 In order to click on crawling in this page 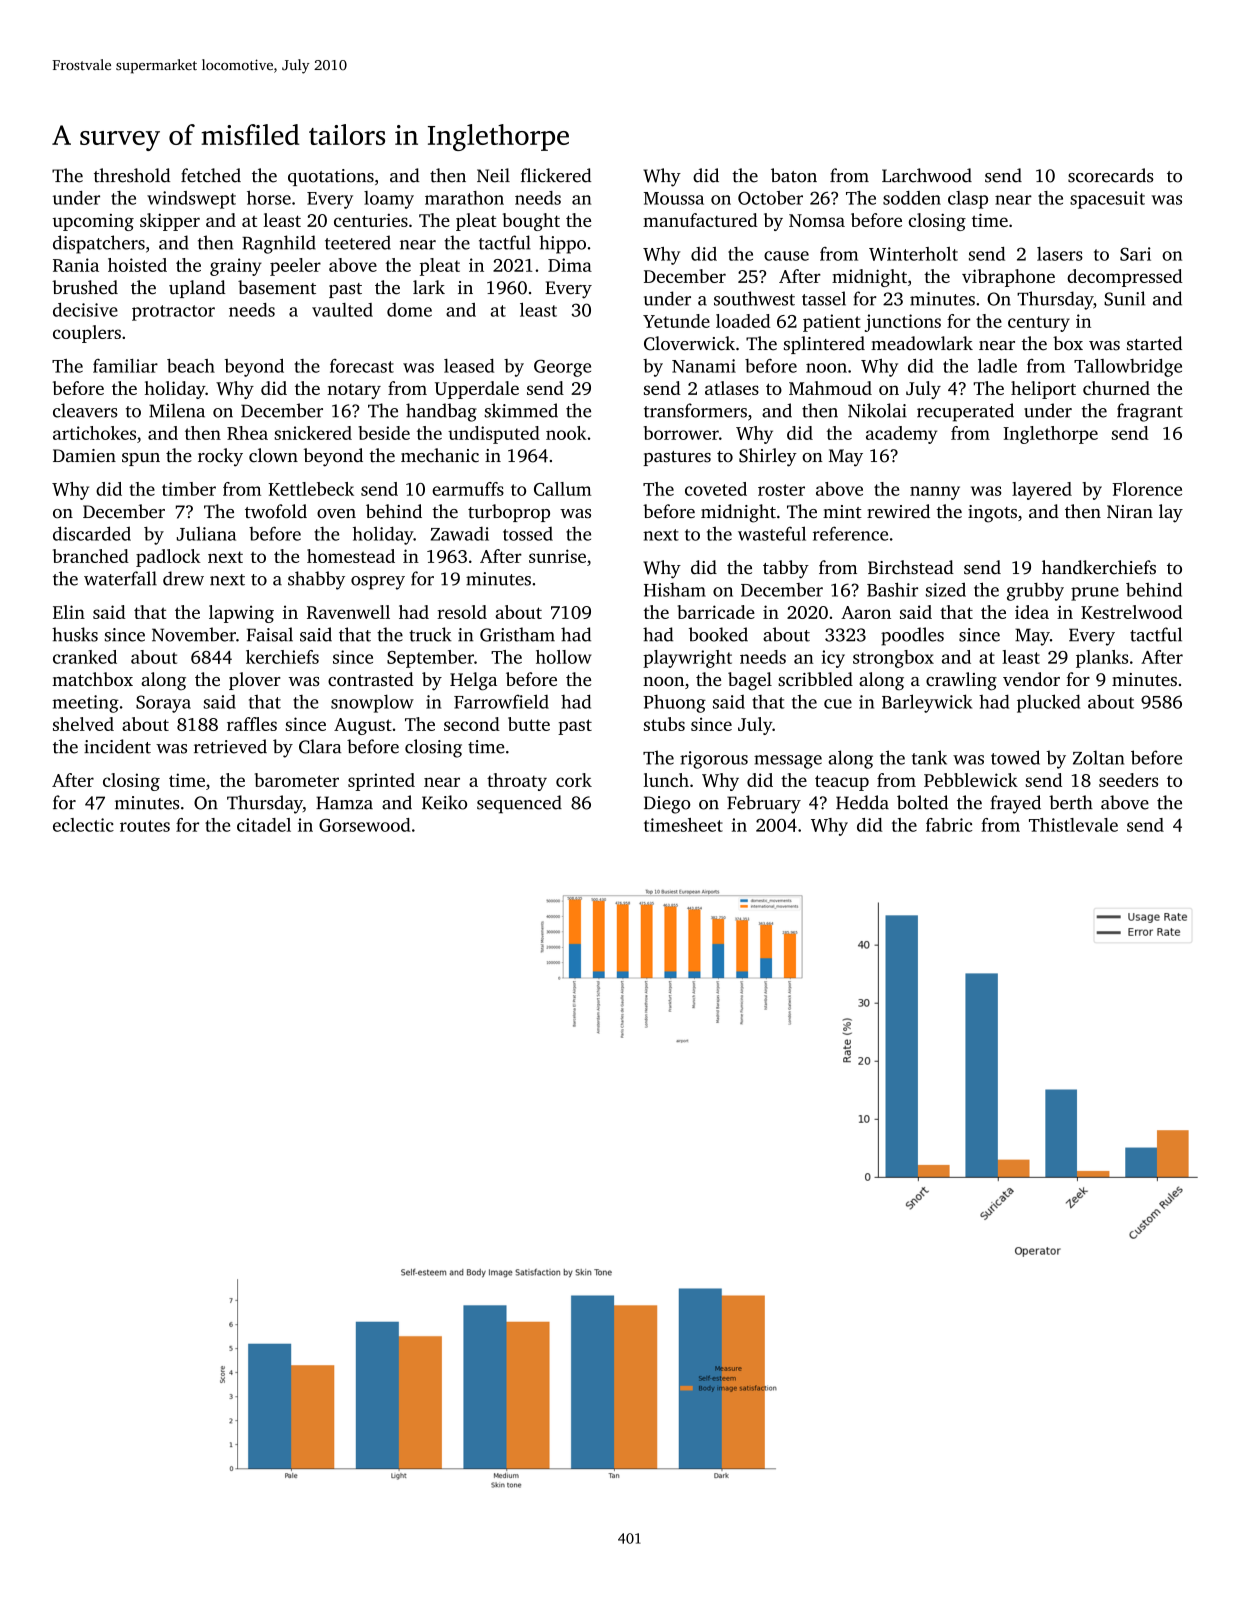, I will do `click(961, 681)`.
